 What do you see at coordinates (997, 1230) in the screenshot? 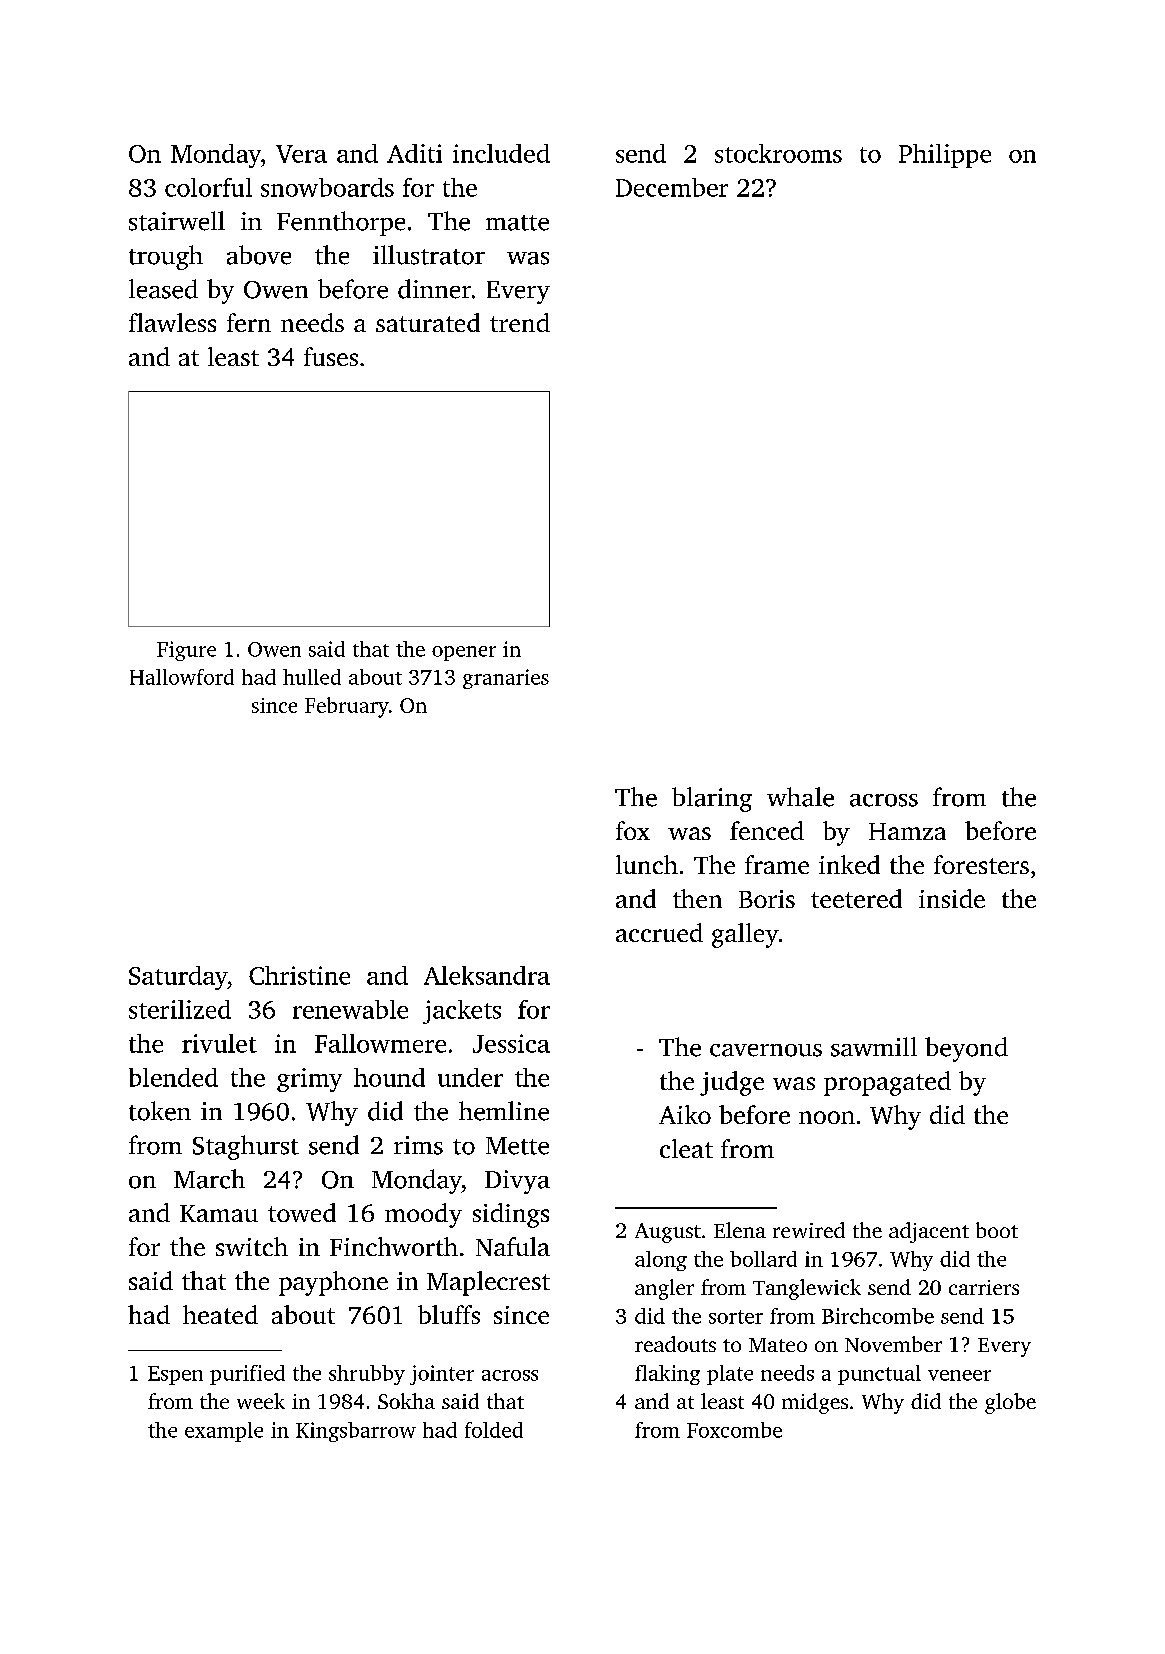
I see `boot` at bounding box center [997, 1230].
